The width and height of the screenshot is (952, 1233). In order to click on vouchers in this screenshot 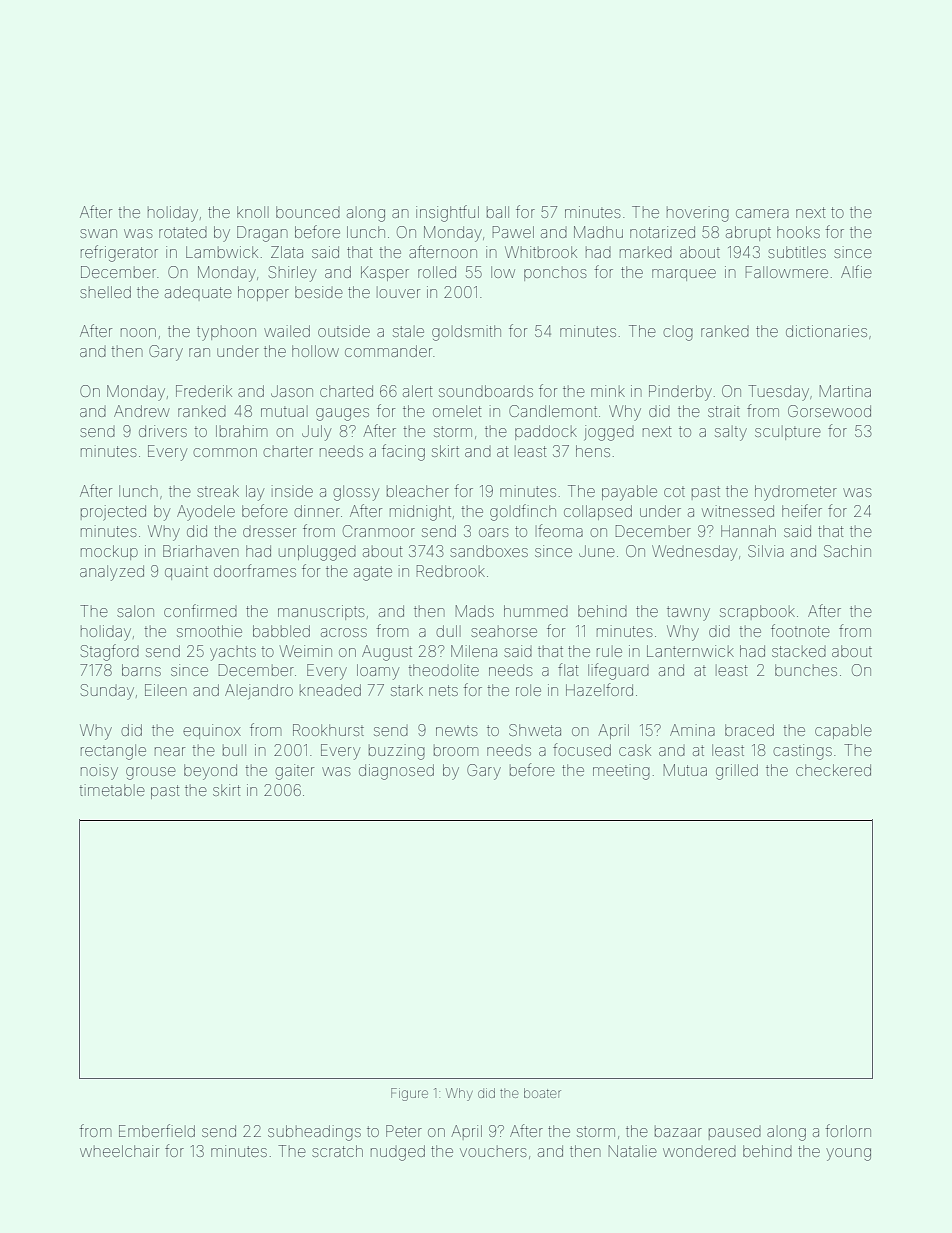, I will do `click(493, 1152)`.
